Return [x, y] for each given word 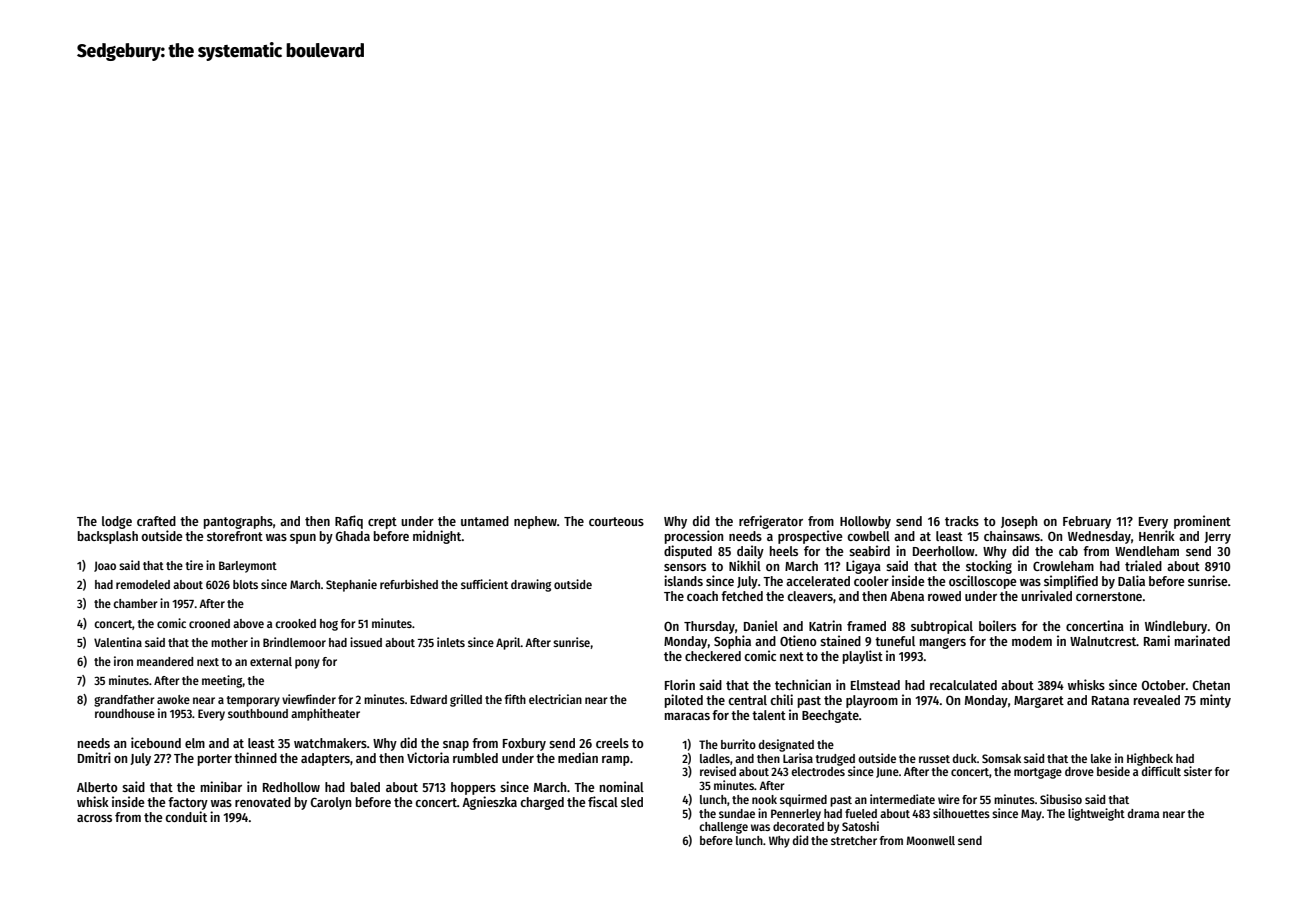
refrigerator [771, 522]
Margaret [1039, 702]
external [271, 661]
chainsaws [1012, 535]
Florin [680, 684]
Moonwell [931, 840]
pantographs [238, 522]
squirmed [803, 800]
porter [215, 760]
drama [1143, 813]
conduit [186, 816]
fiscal [603, 801]
